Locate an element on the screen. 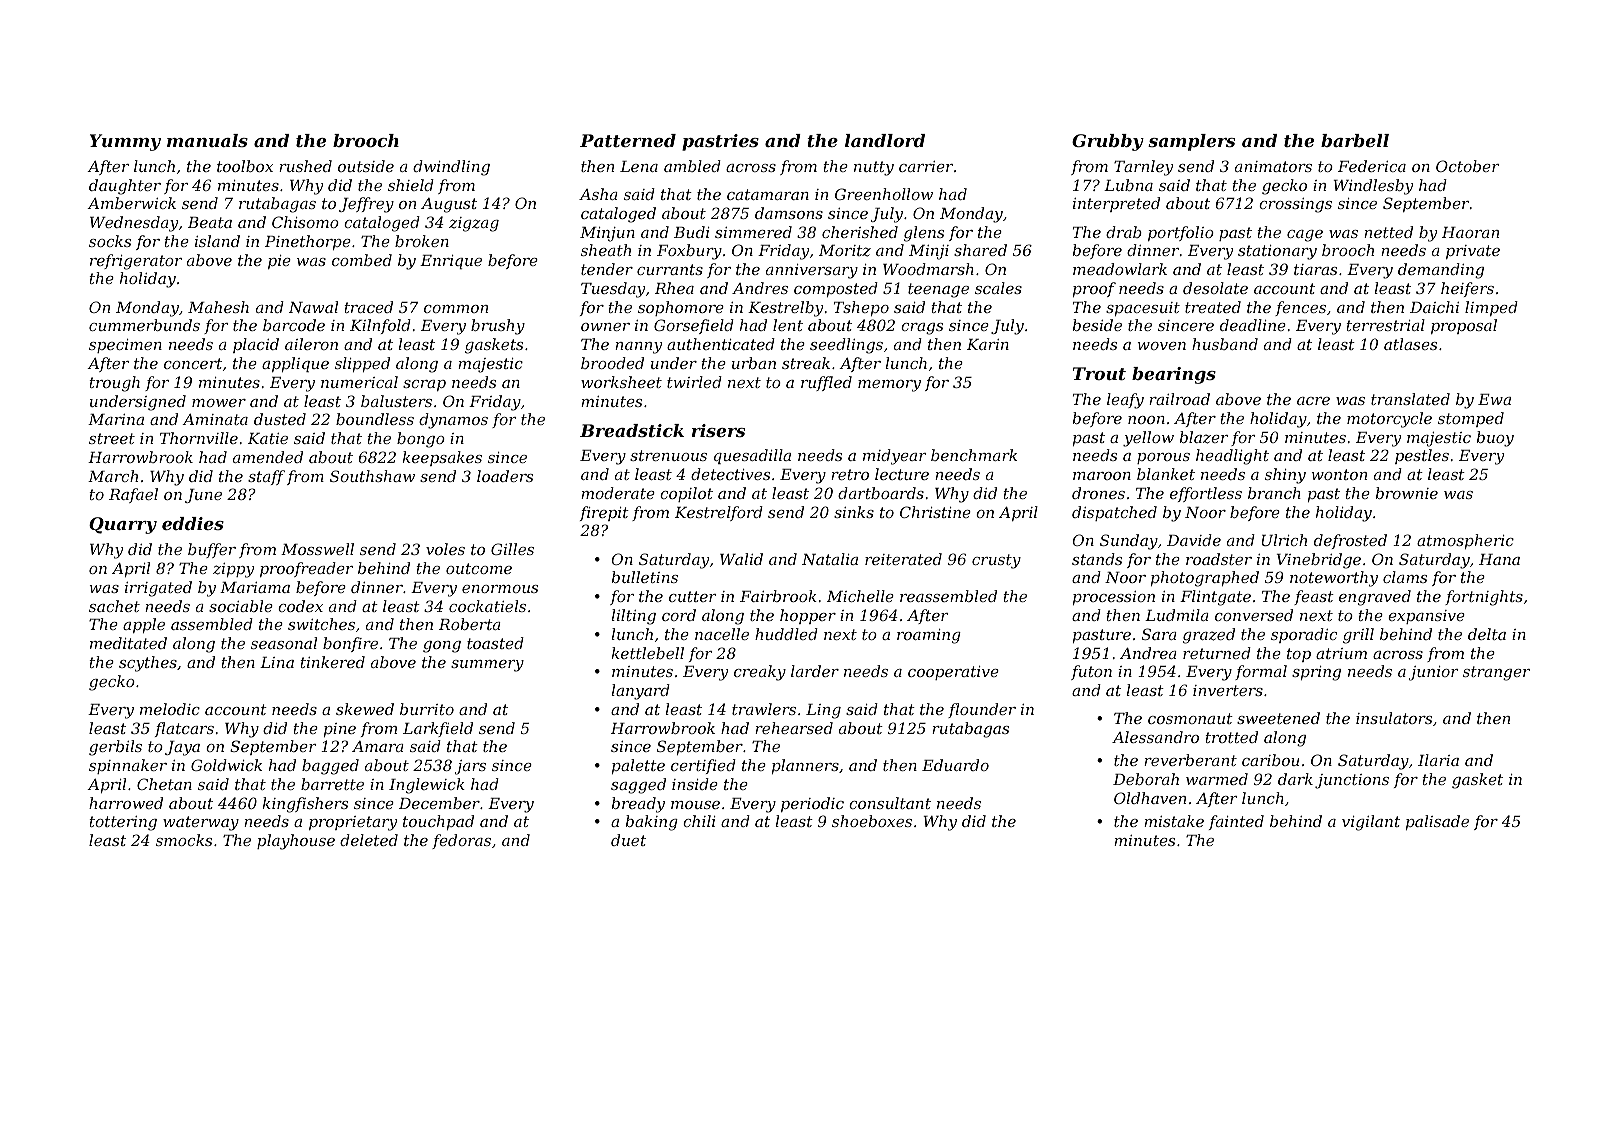  ambled is located at coordinates (692, 166).
